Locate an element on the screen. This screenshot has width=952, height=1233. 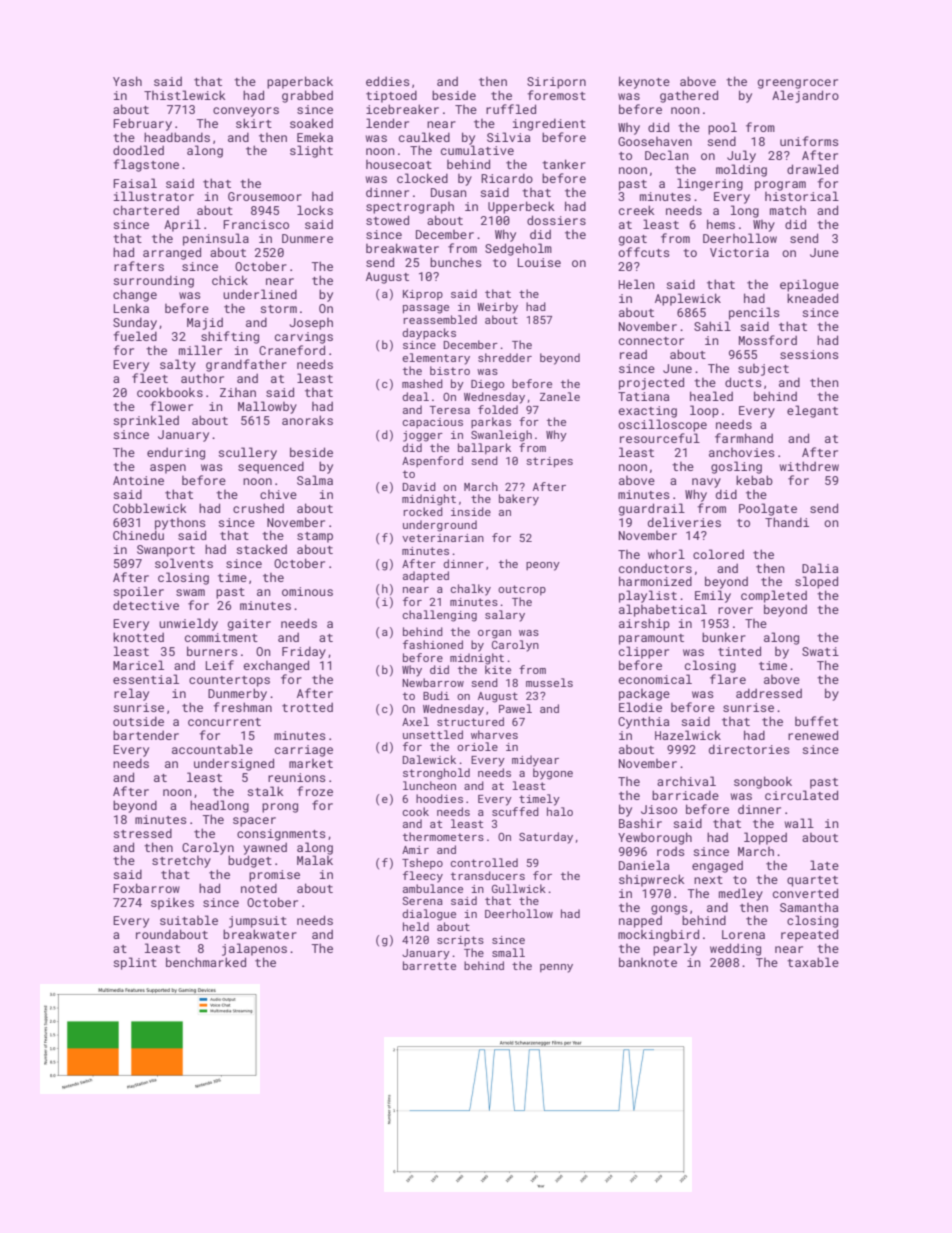
ducts is located at coordinates (743, 382).
